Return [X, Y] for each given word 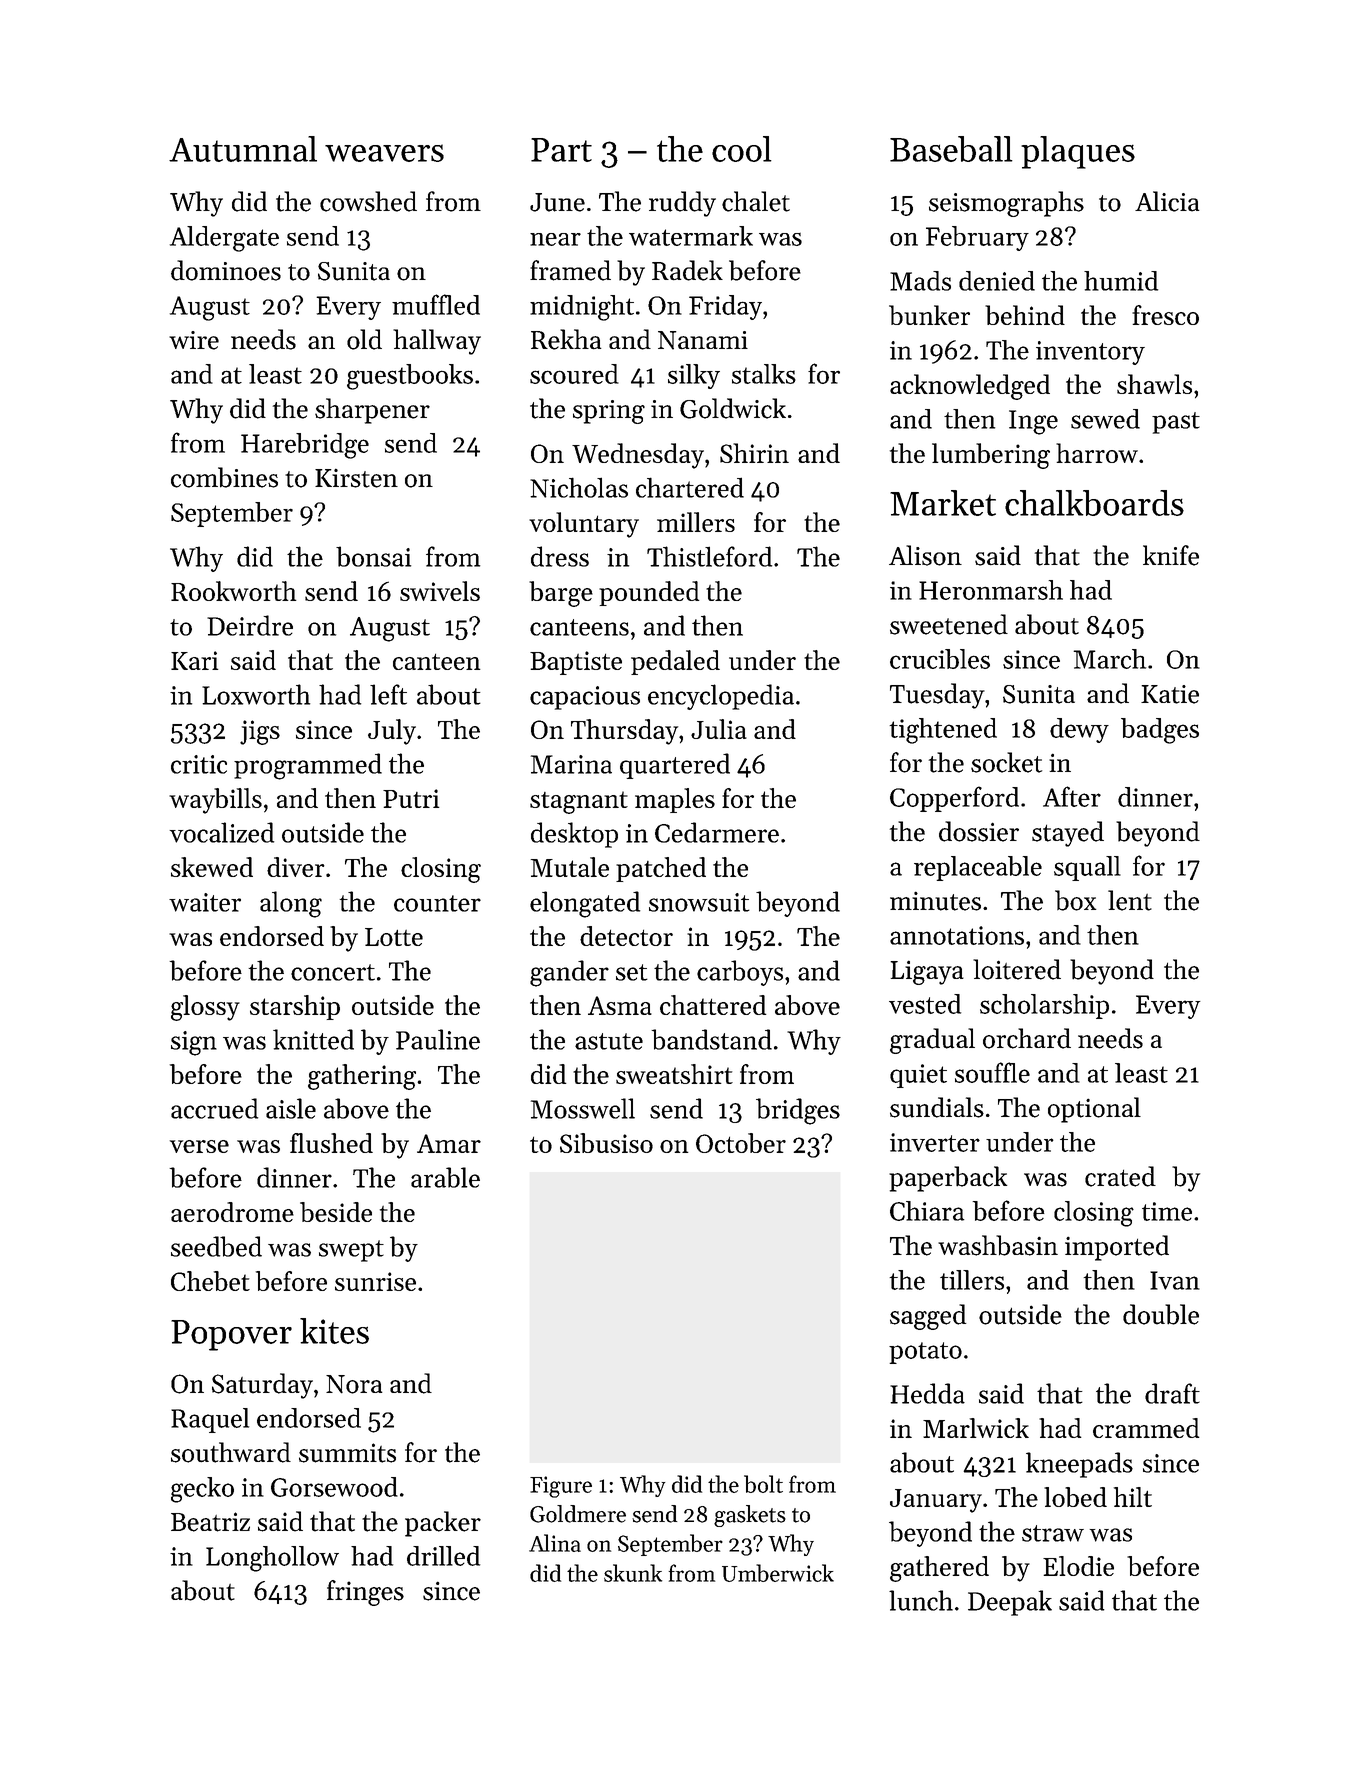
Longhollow [272, 1559]
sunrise [375, 1281]
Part [561, 150]
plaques [1078, 152]
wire [194, 340]
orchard [1027, 1038]
